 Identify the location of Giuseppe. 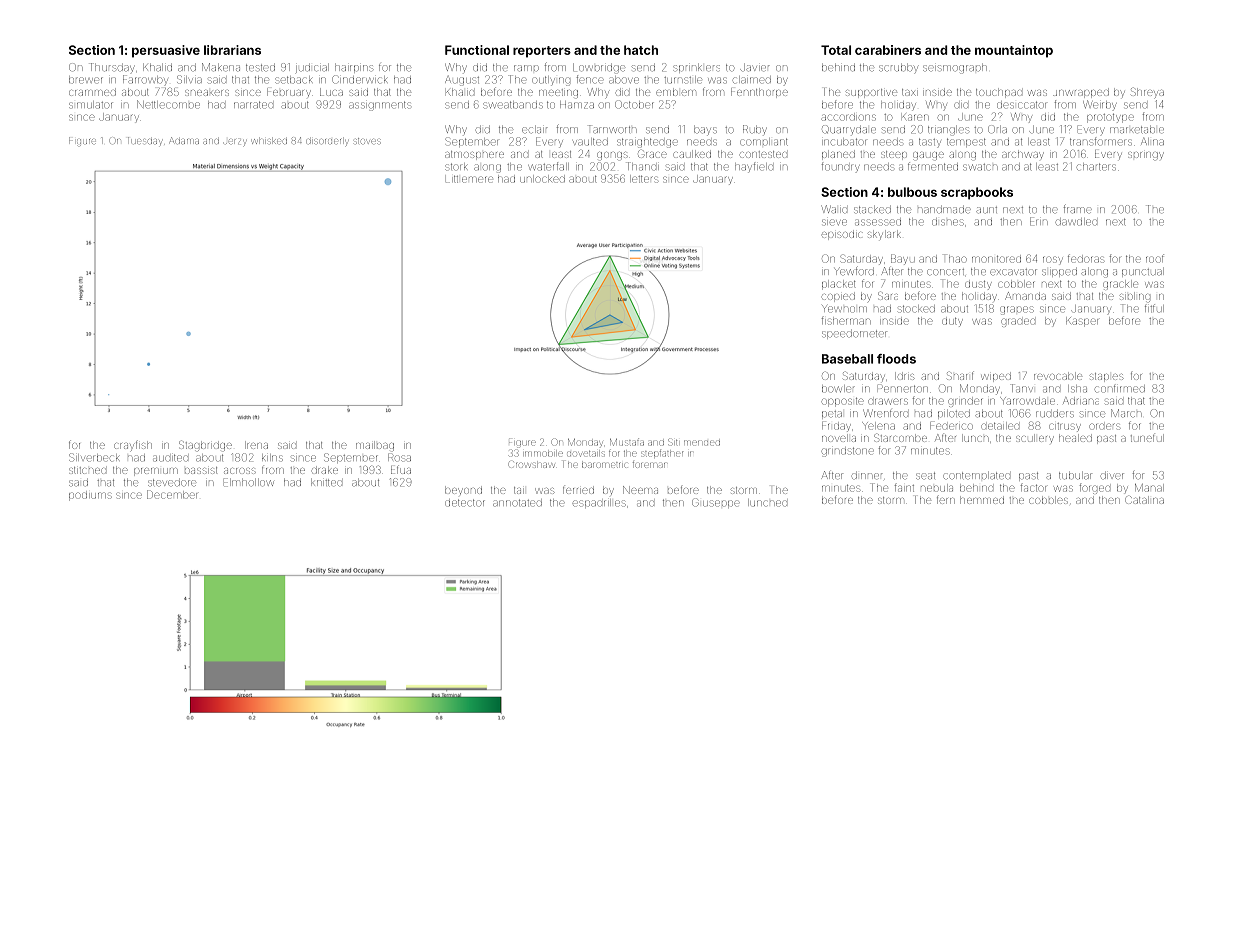
(716, 503).
